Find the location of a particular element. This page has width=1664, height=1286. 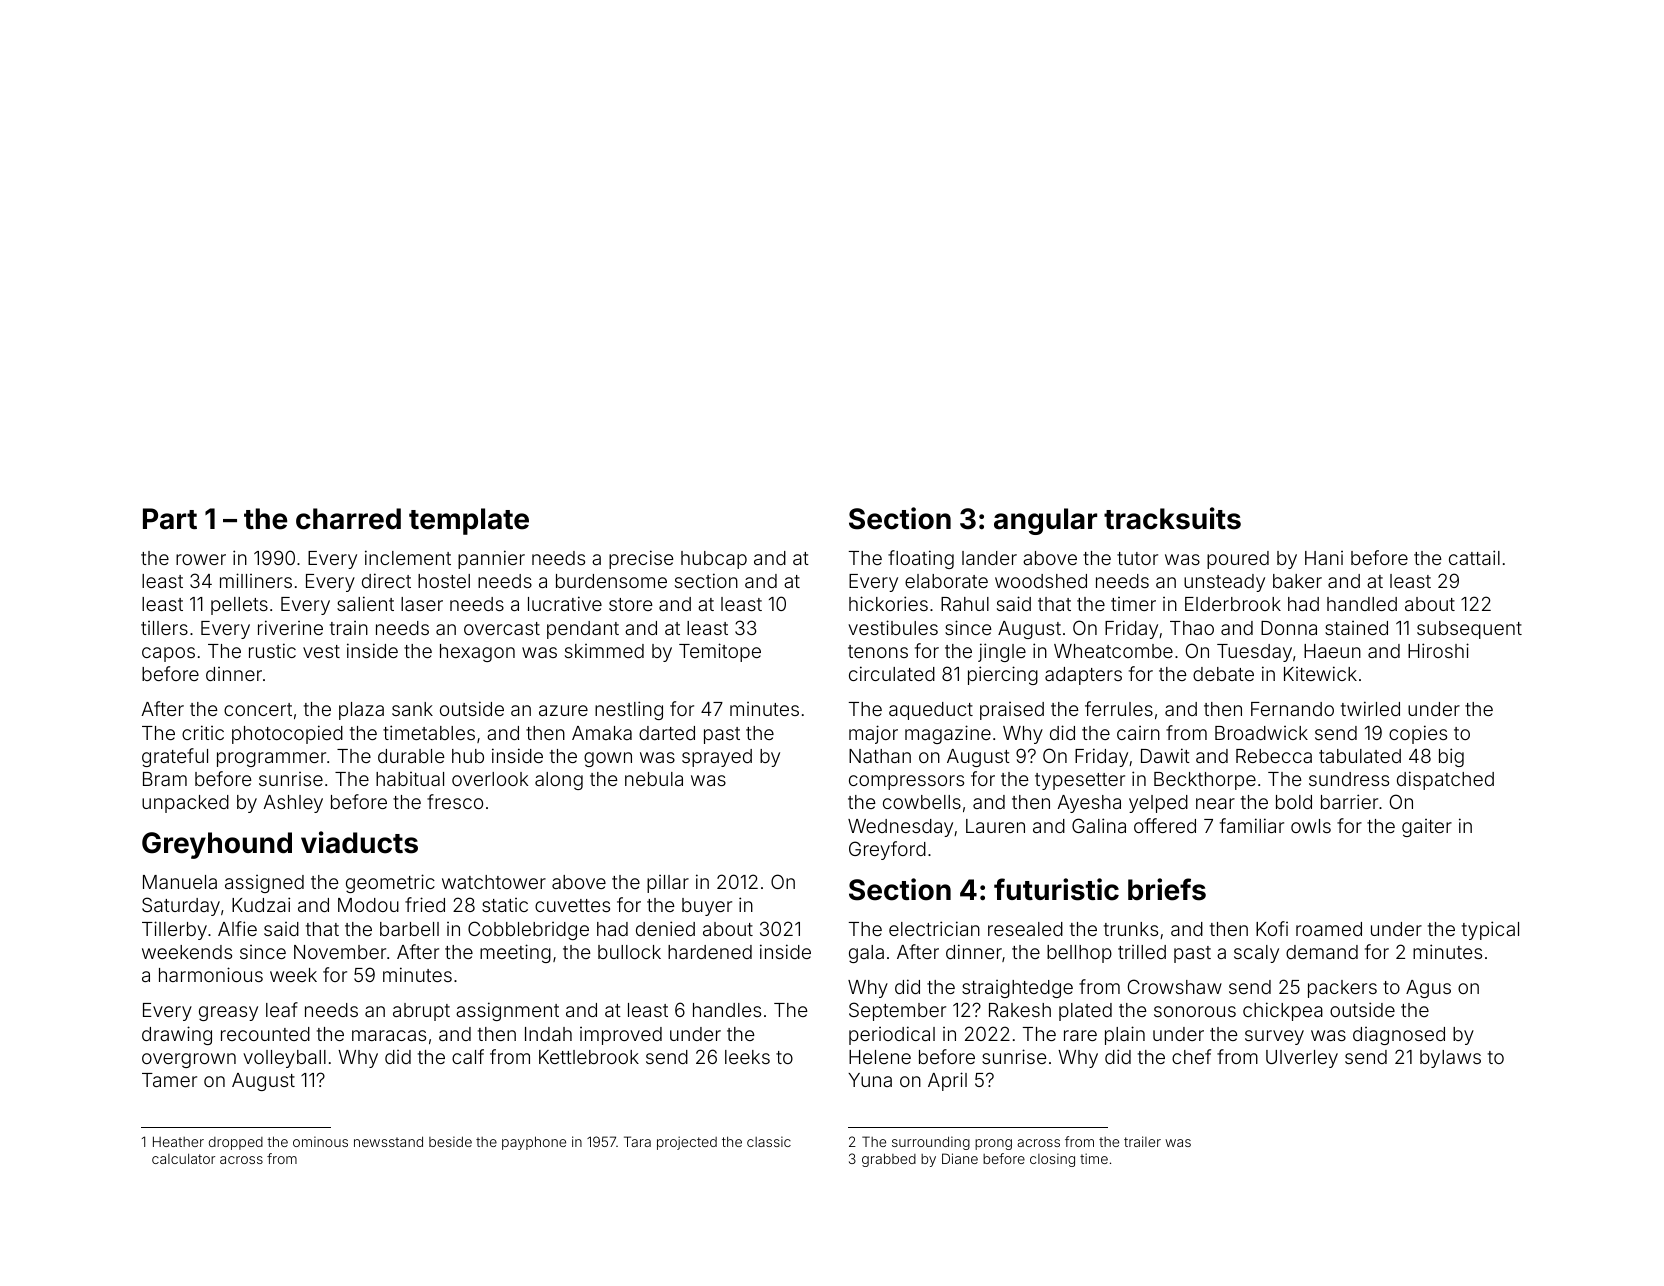

Yuna is located at coordinates (870, 1080).
